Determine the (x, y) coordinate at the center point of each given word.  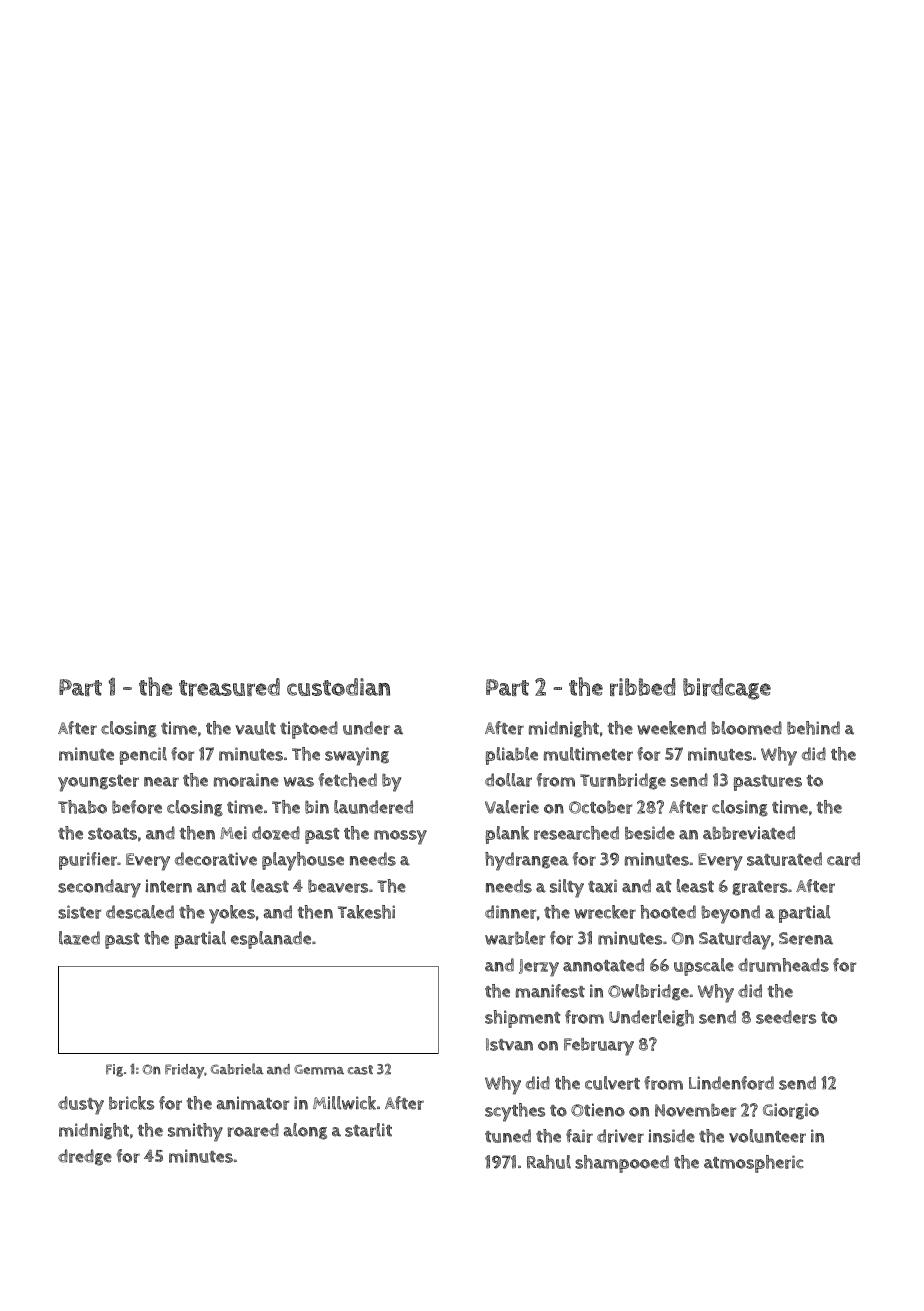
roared (253, 1130)
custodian (338, 687)
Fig (114, 1070)
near (161, 782)
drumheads (783, 965)
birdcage (727, 689)
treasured (229, 687)
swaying (357, 756)
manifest (550, 991)
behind (813, 728)
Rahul (549, 1162)
